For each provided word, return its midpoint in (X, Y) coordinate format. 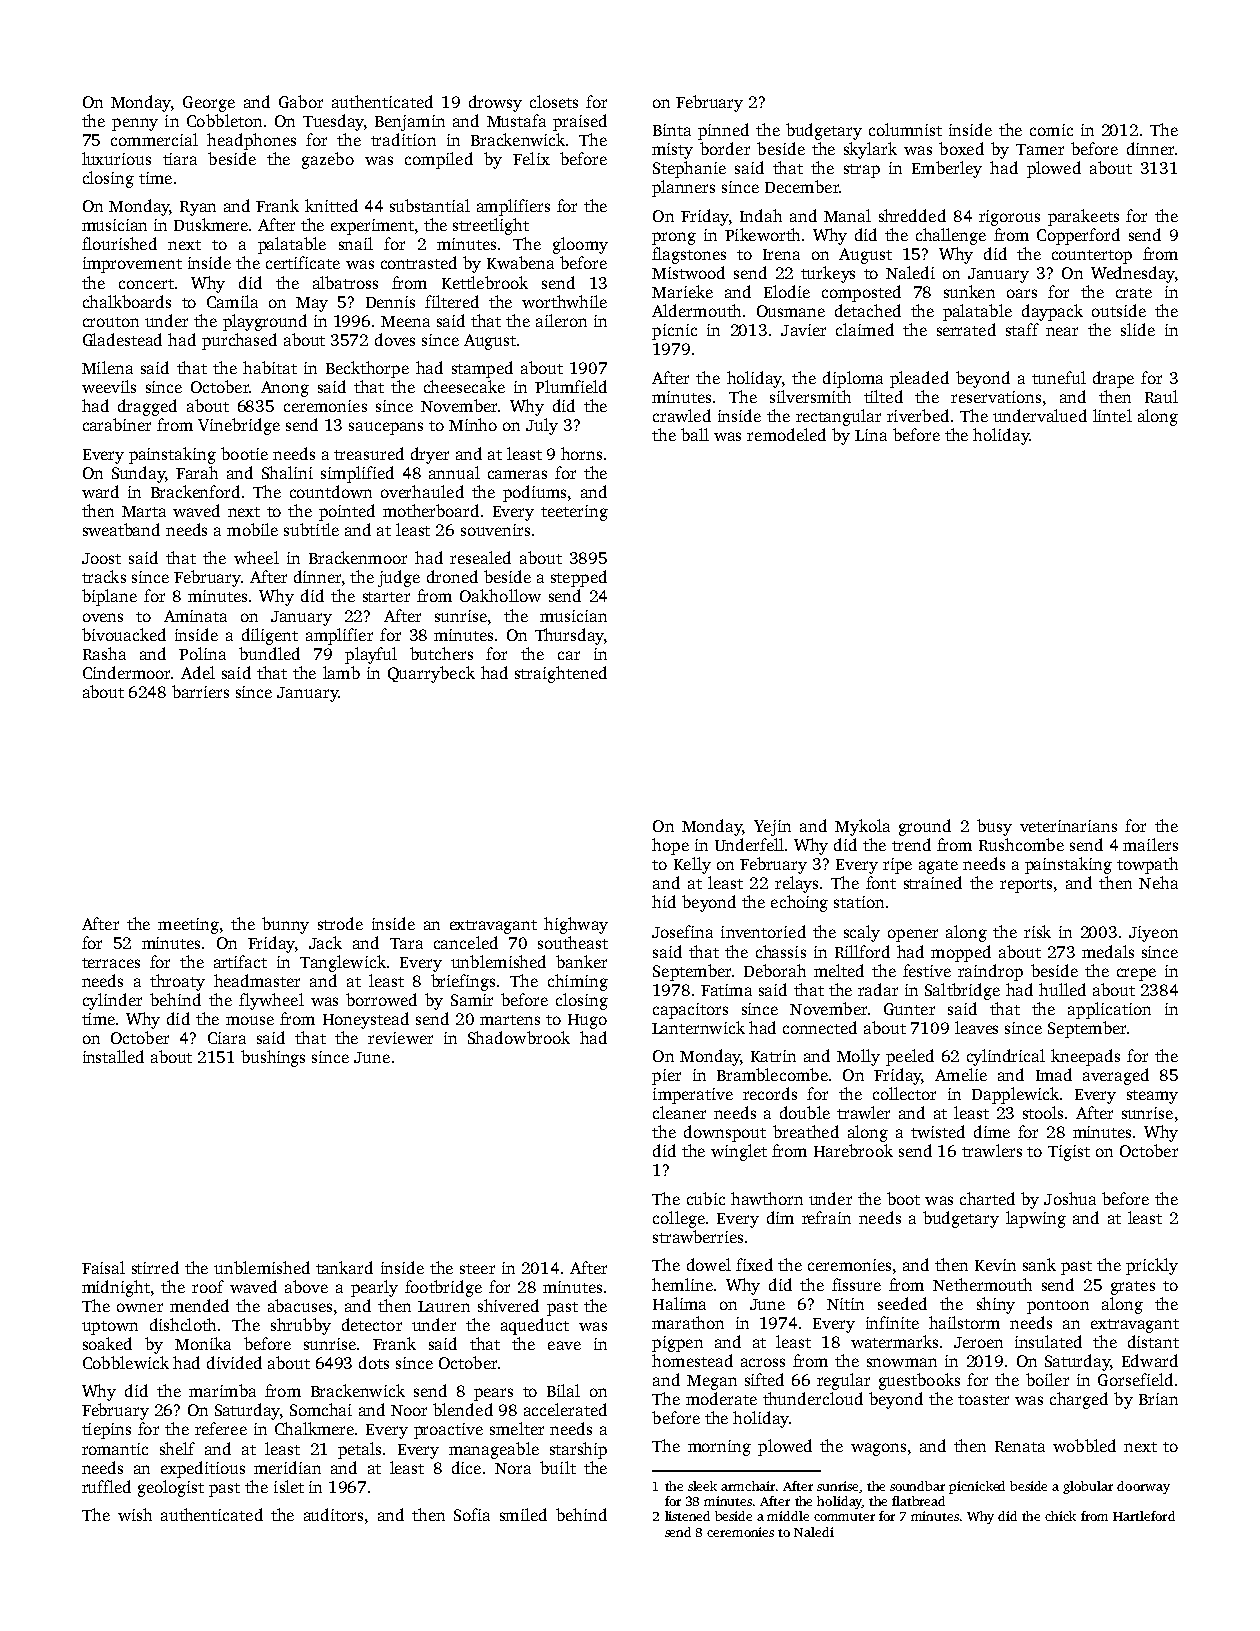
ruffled (106, 1486)
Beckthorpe (367, 369)
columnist (905, 129)
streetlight (491, 226)
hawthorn (767, 1198)
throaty (177, 982)
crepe (1136, 974)
